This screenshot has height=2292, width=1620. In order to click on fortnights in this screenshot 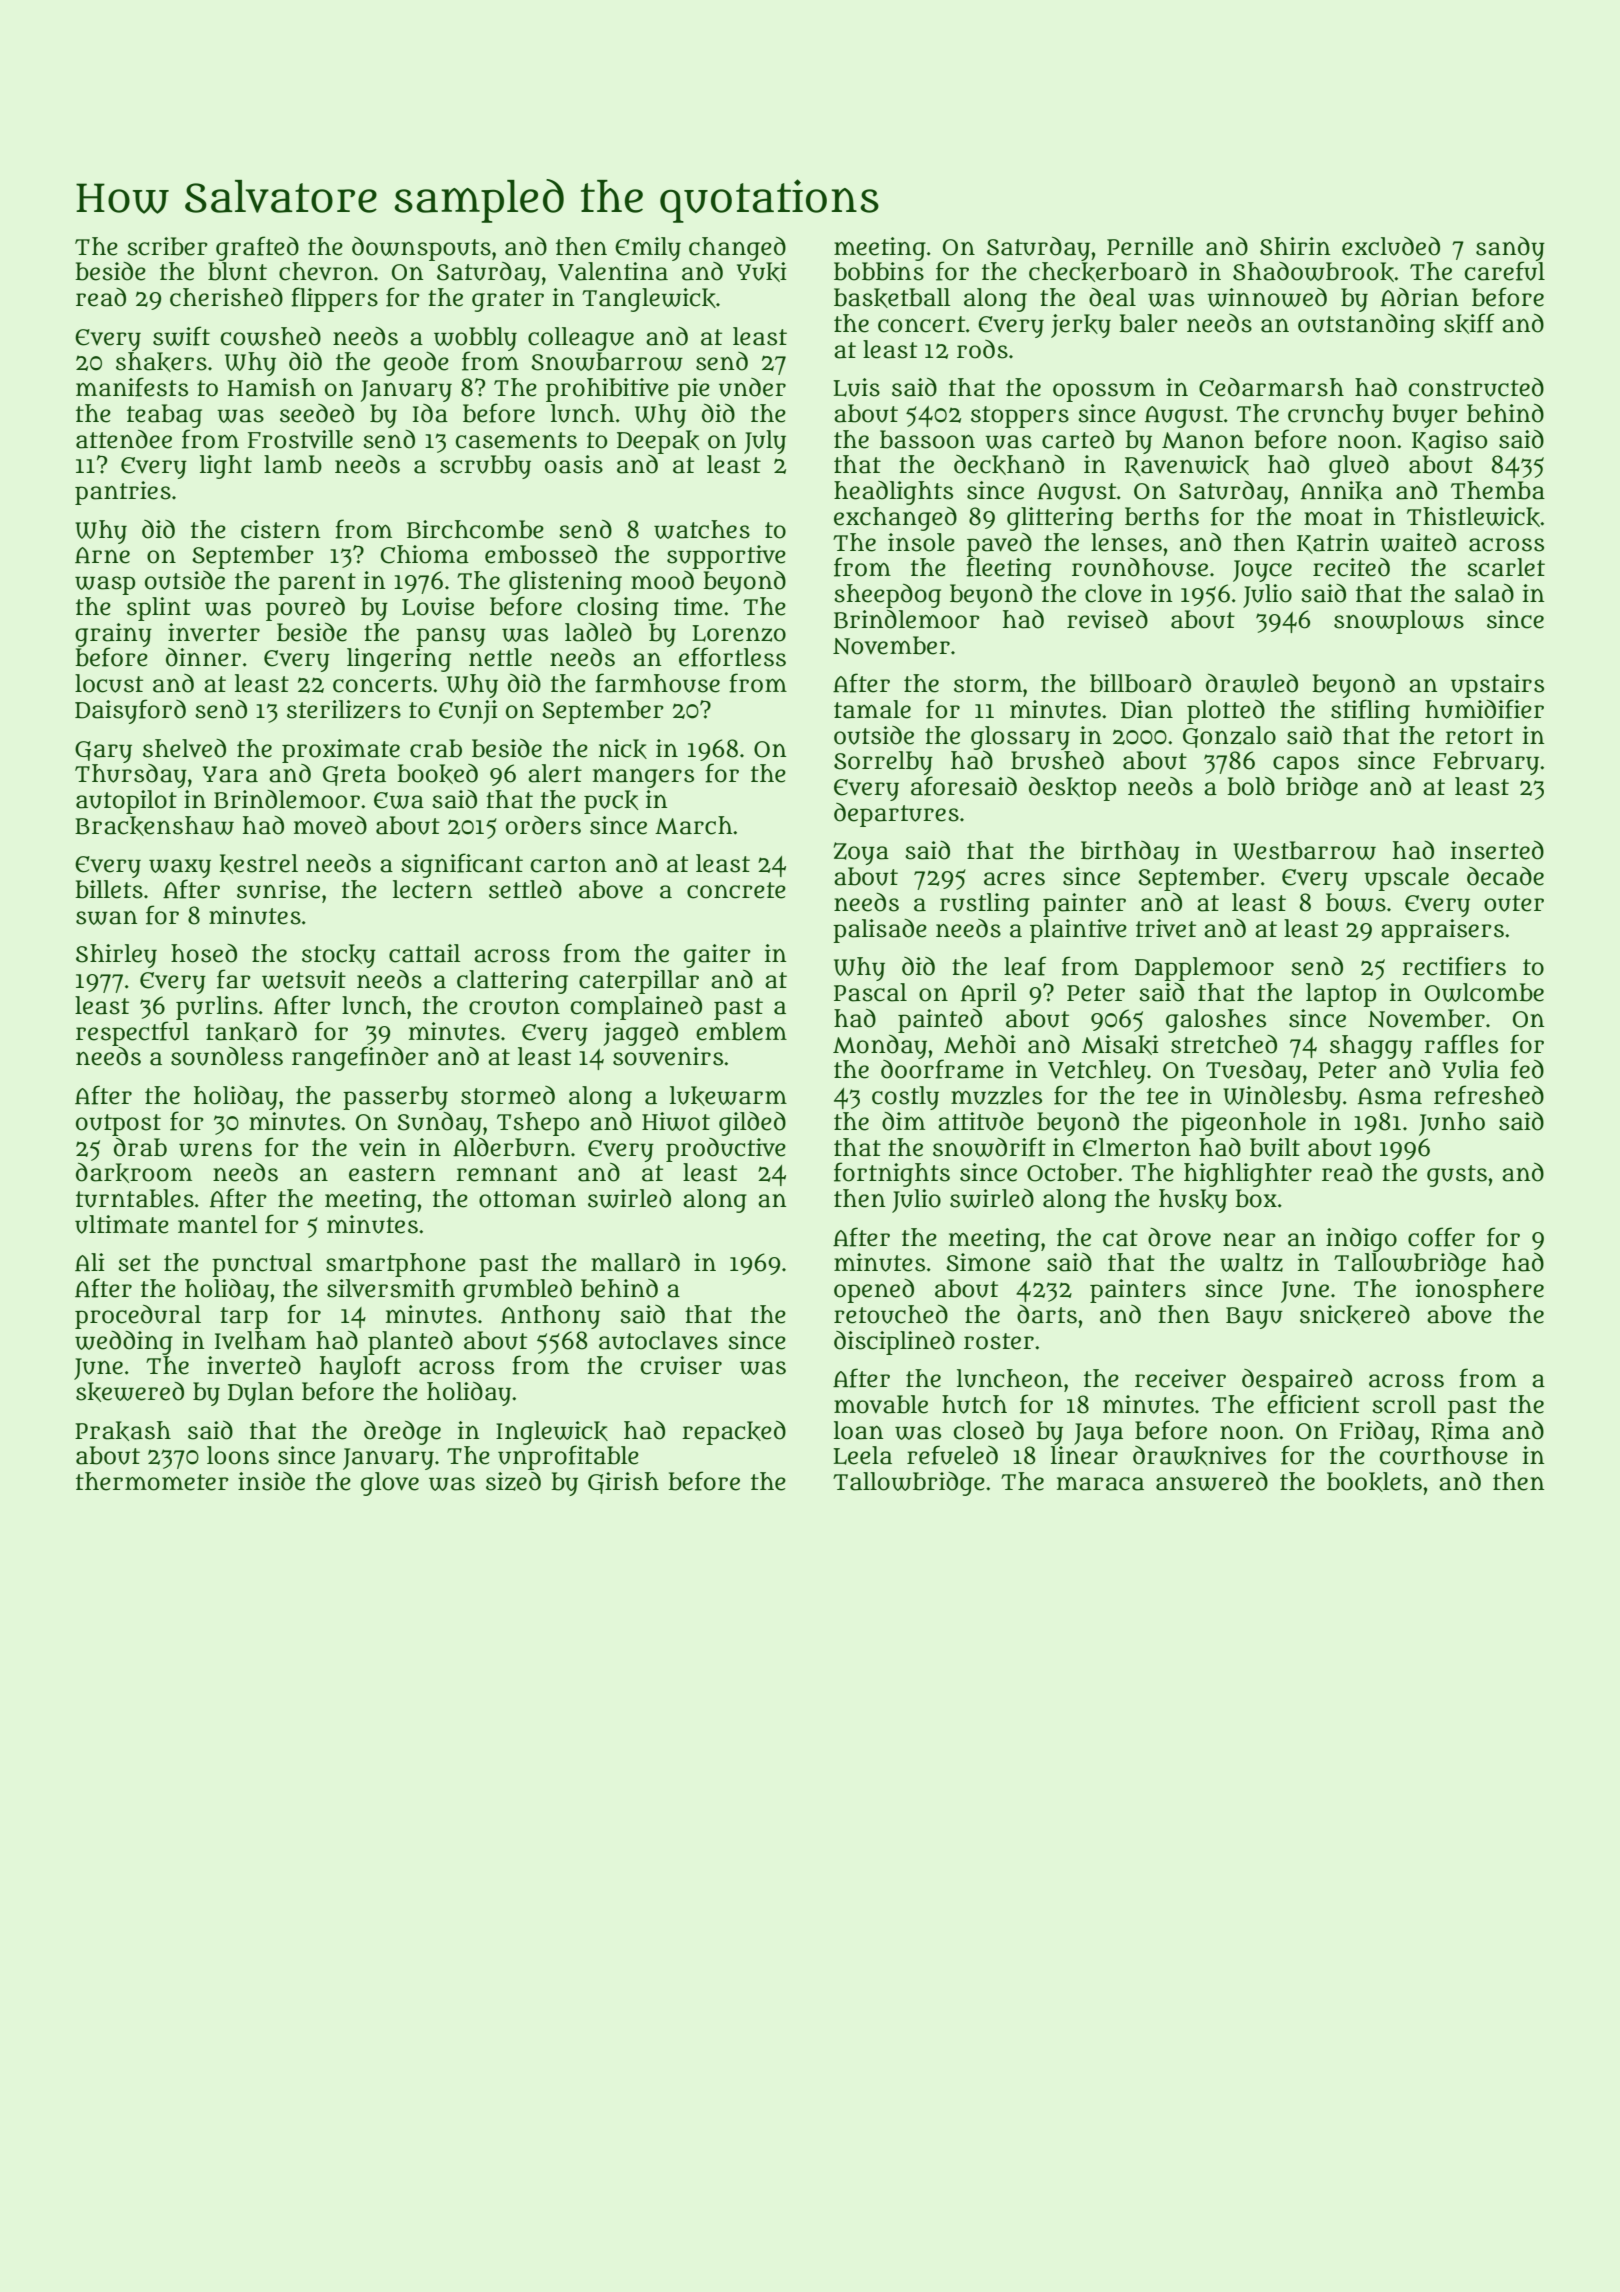, I will do `click(892, 1174)`.
